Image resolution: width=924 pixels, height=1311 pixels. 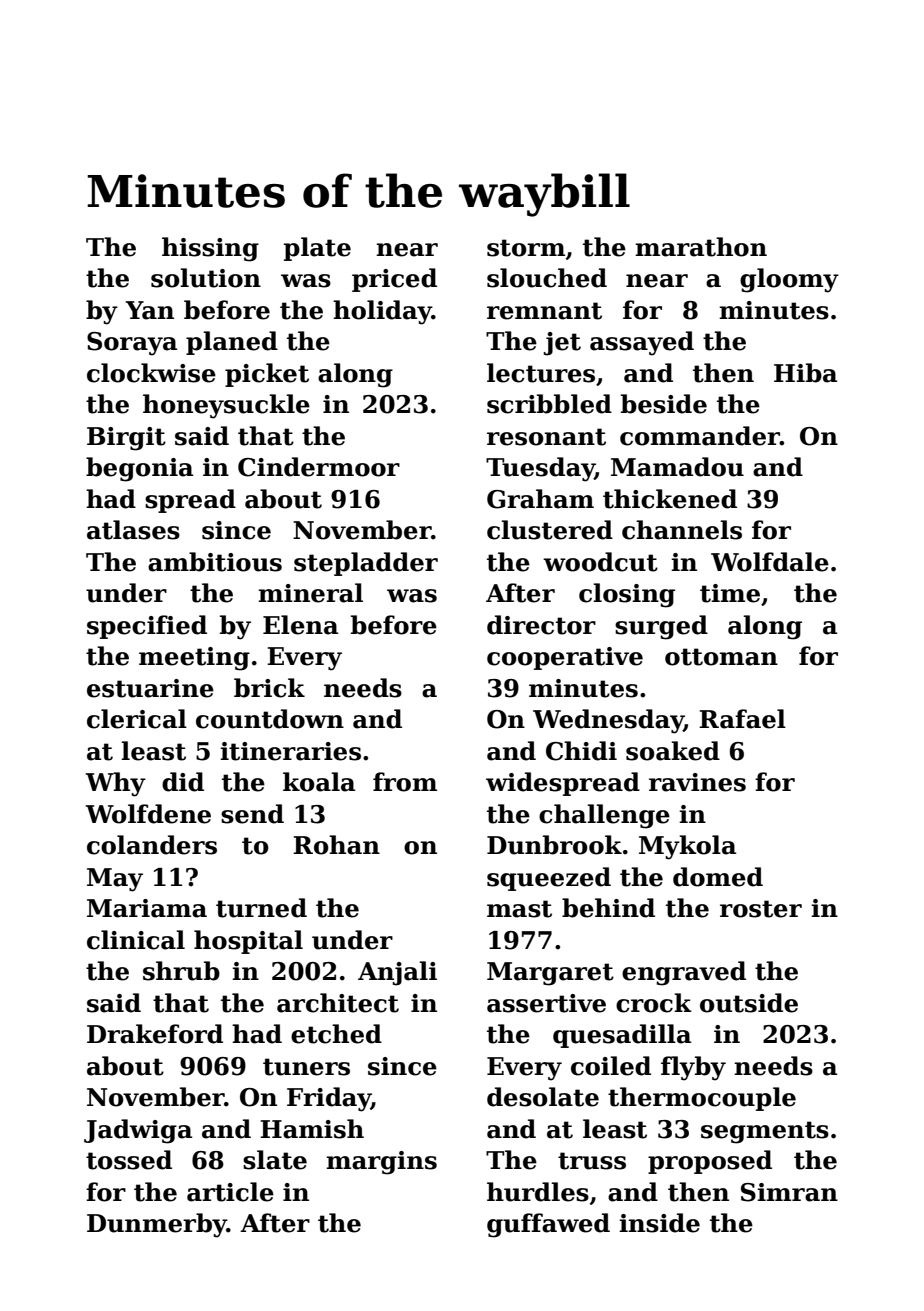 What do you see at coordinates (742, 719) in the screenshot?
I see `Rafael` at bounding box center [742, 719].
